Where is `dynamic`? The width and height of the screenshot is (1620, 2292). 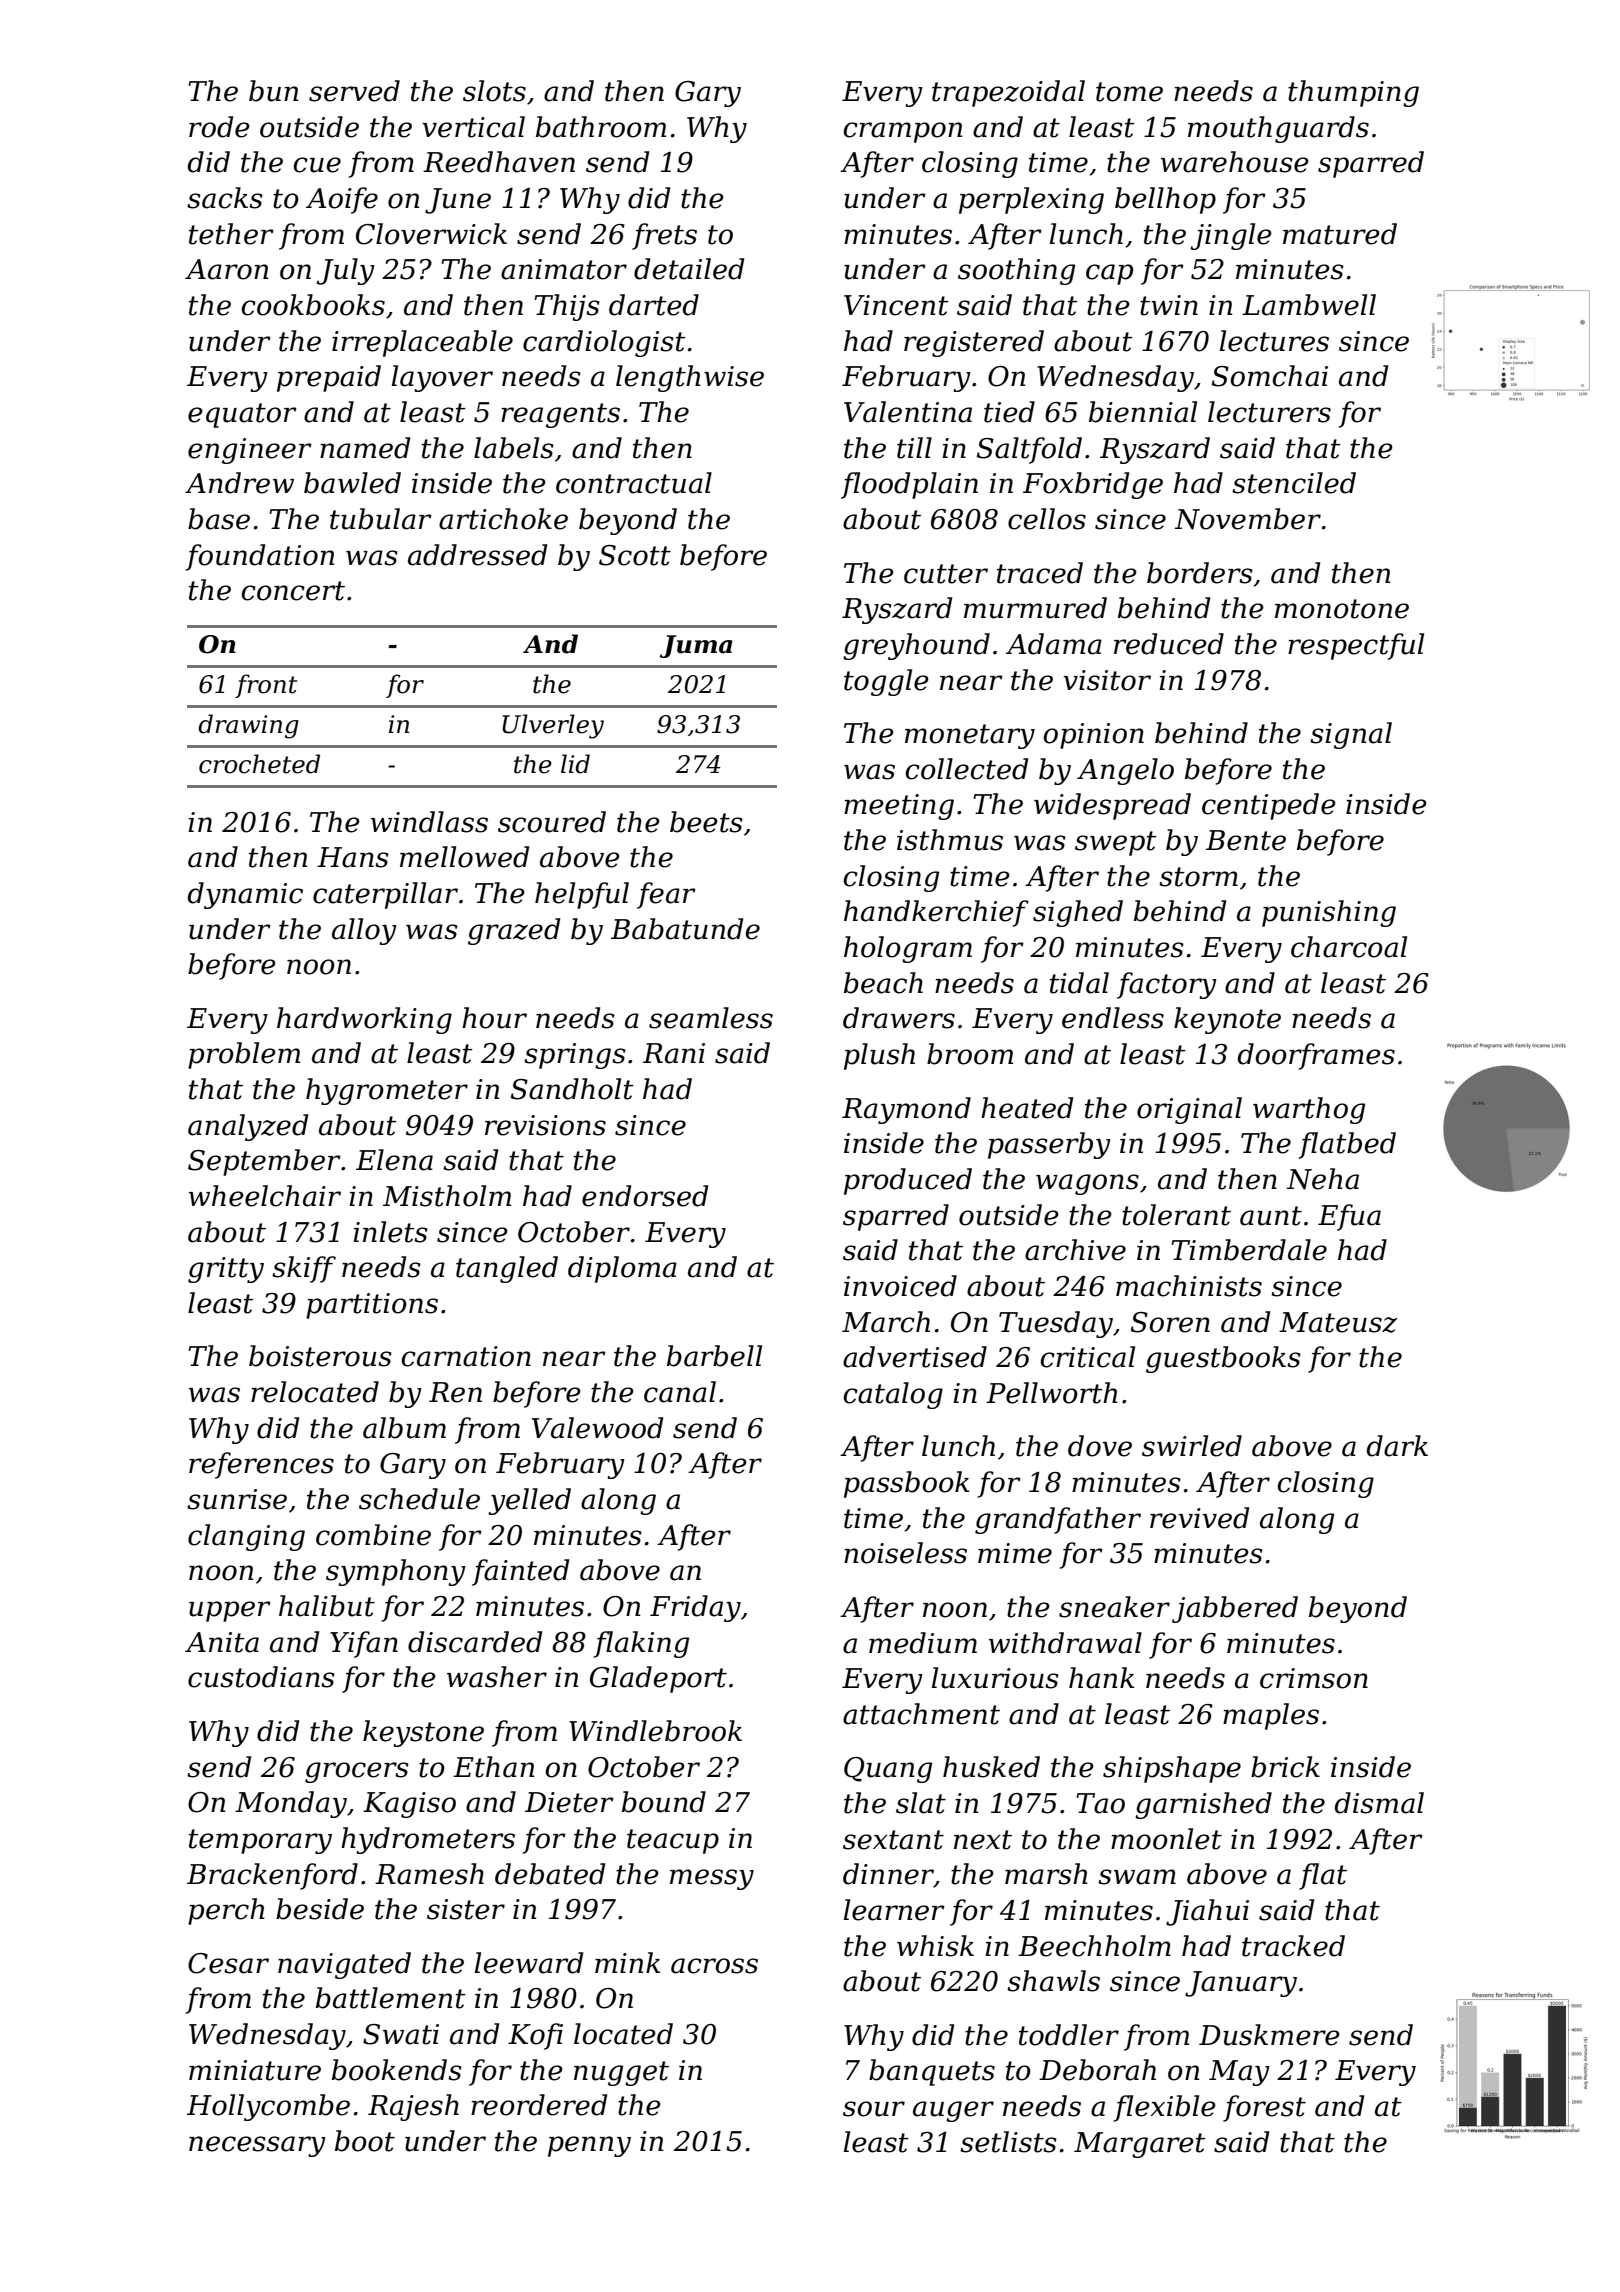 dynamic is located at coordinates (245, 895).
